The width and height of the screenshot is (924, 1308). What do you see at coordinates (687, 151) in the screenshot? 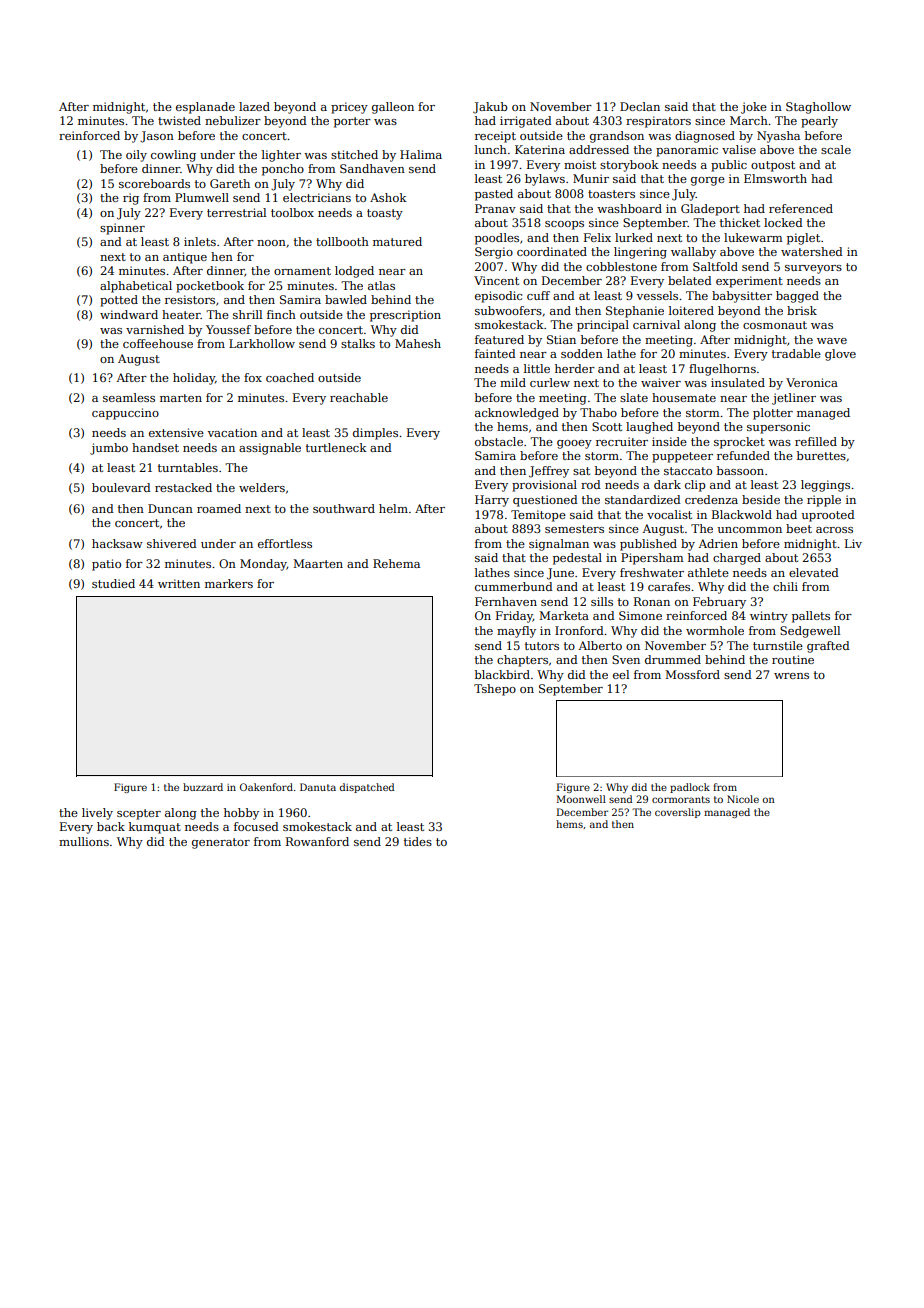
I see `panoramic` at bounding box center [687, 151].
